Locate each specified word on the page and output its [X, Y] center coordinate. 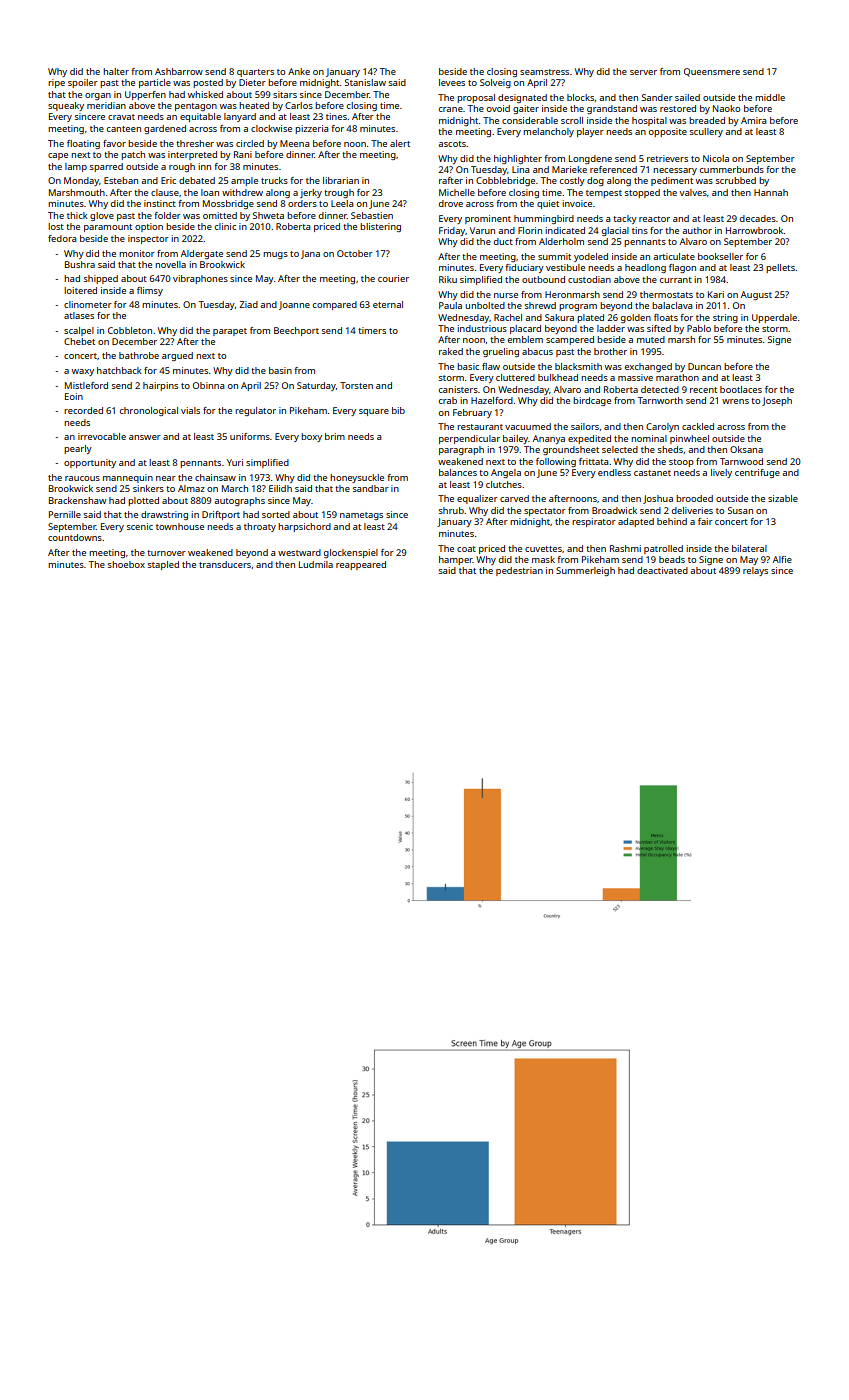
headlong [645, 268]
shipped [101, 279]
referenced [613, 169]
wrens [735, 401]
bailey [516, 439]
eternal [388, 304]
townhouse [180, 526]
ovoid [498, 108]
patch [133, 155]
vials [190, 410]
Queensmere [712, 72]
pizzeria [312, 129]
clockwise [271, 128]
